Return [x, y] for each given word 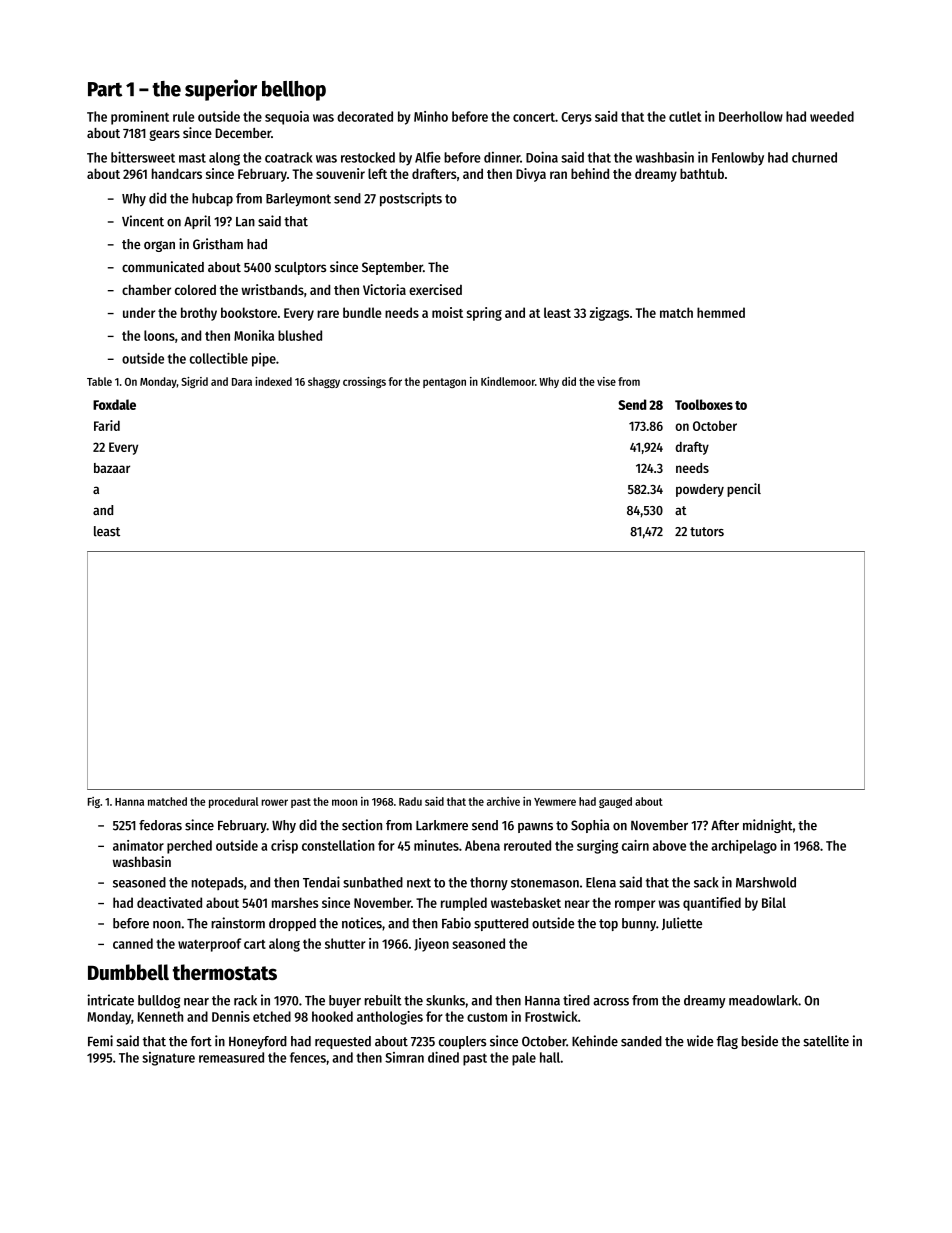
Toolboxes [704, 404]
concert [534, 117]
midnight [768, 826]
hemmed [721, 312]
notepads [218, 883]
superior [221, 90]
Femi [100, 1041]
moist [447, 312]
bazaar [112, 468]
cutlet [685, 116]
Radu [410, 801]
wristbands [272, 289]
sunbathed [373, 882]
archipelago [744, 847]
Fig [94, 802]
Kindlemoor [508, 381]
